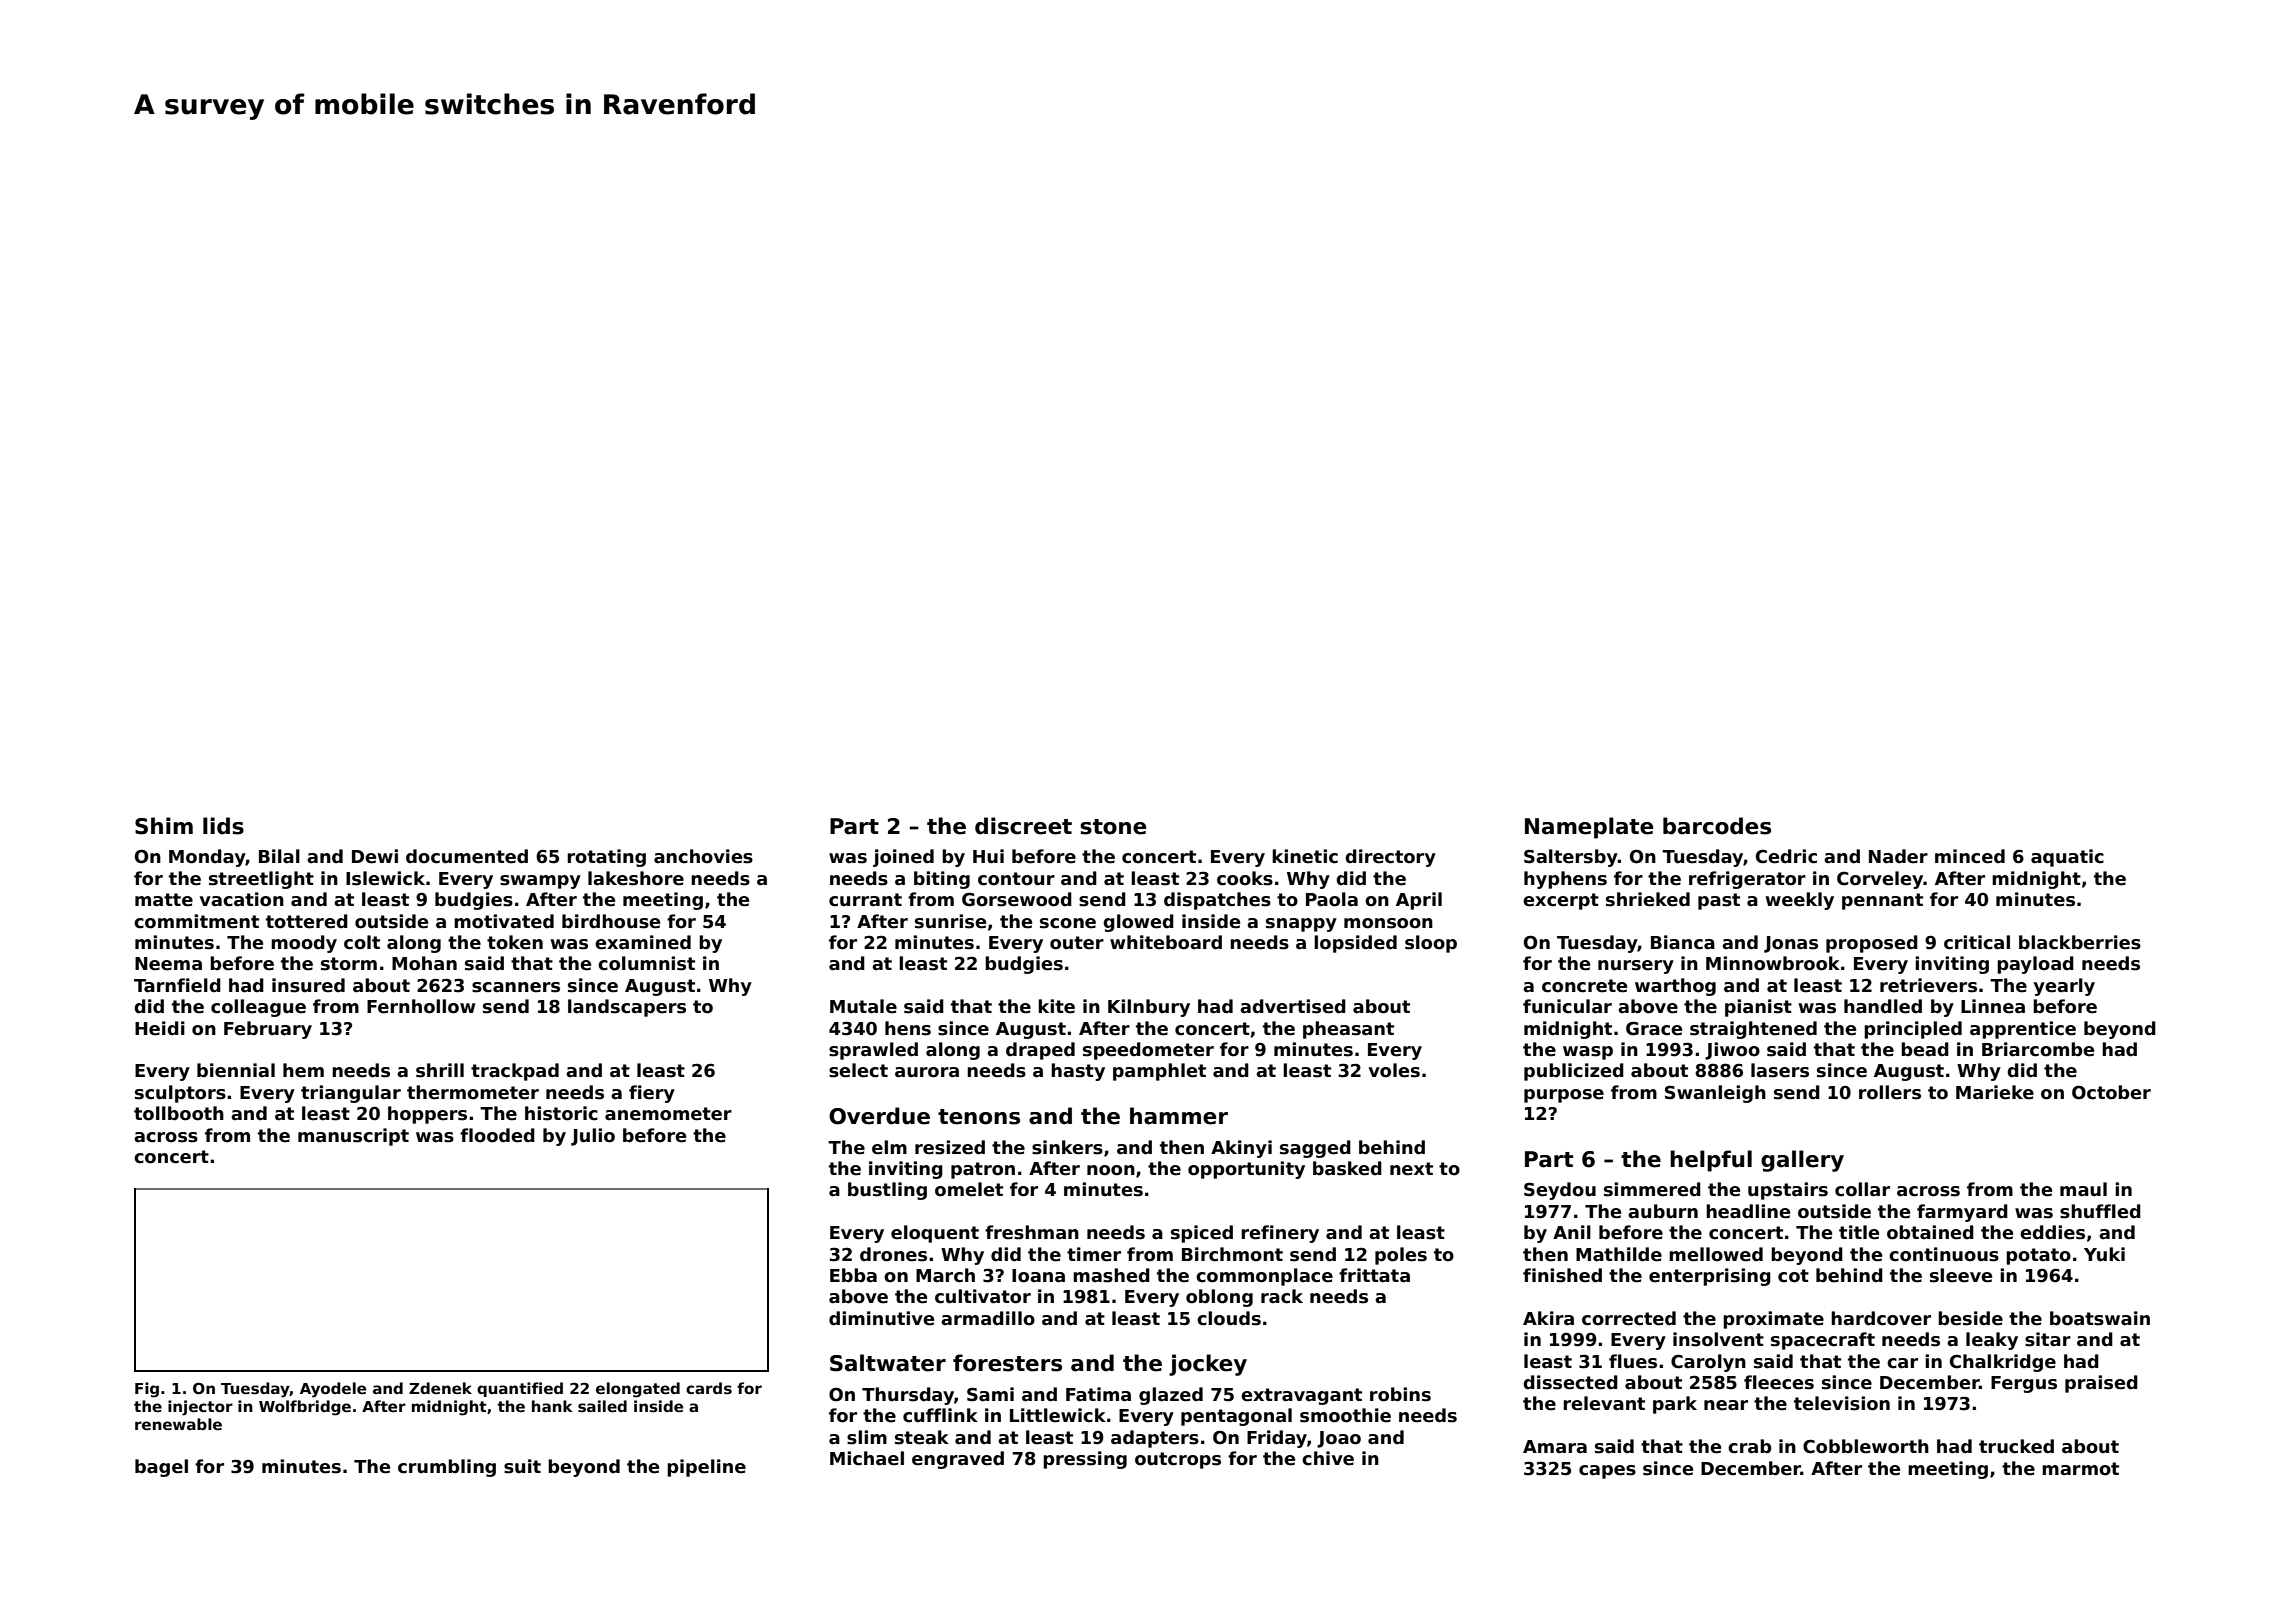 This screenshot has width=2292, height=1620. I want to click on chive, so click(1328, 1458).
